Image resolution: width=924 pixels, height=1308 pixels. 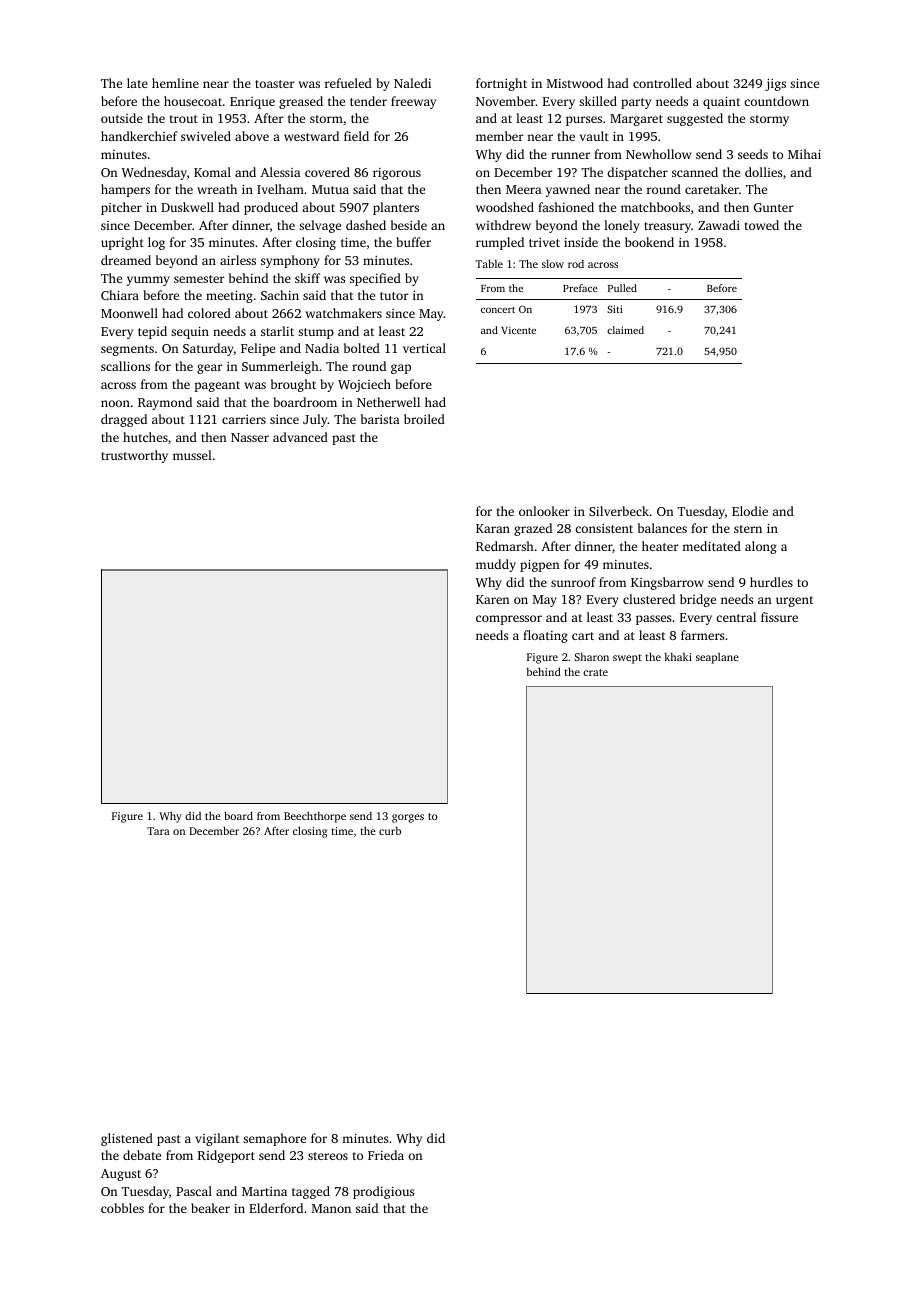 What do you see at coordinates (120, 295) in the image?
I see `Chiara` at bounding box center [120, 295].
